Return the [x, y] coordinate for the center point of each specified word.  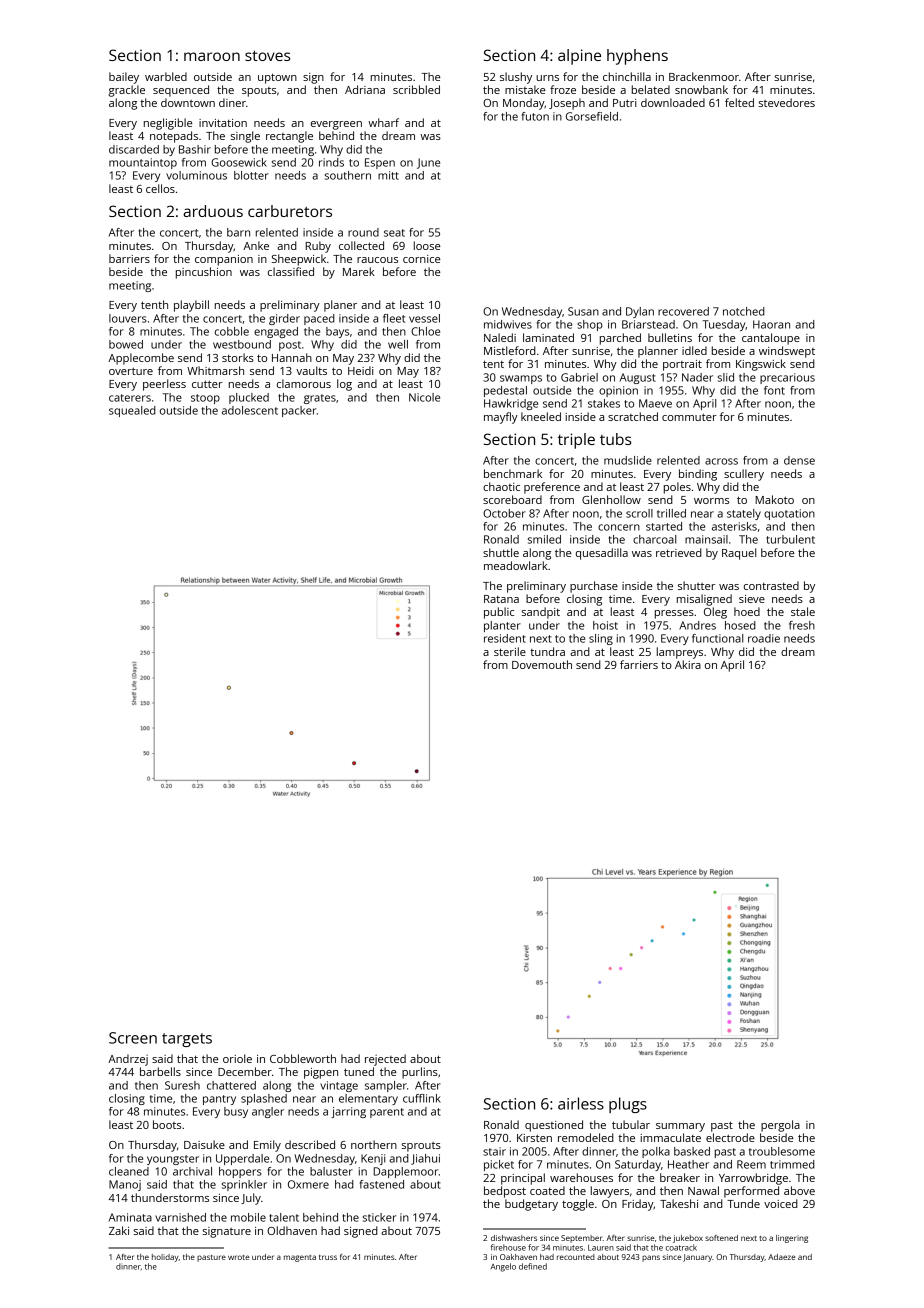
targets [187, 1040]
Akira [688, 664]
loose [427, 245]
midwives [508, 324]
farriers [639, 664]
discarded [134, 149]
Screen [133, 1038]
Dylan [640, 312]
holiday [165, 1258]
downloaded [673, 102]
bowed [126, 344]
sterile [510, 651]
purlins [420, 1073]
